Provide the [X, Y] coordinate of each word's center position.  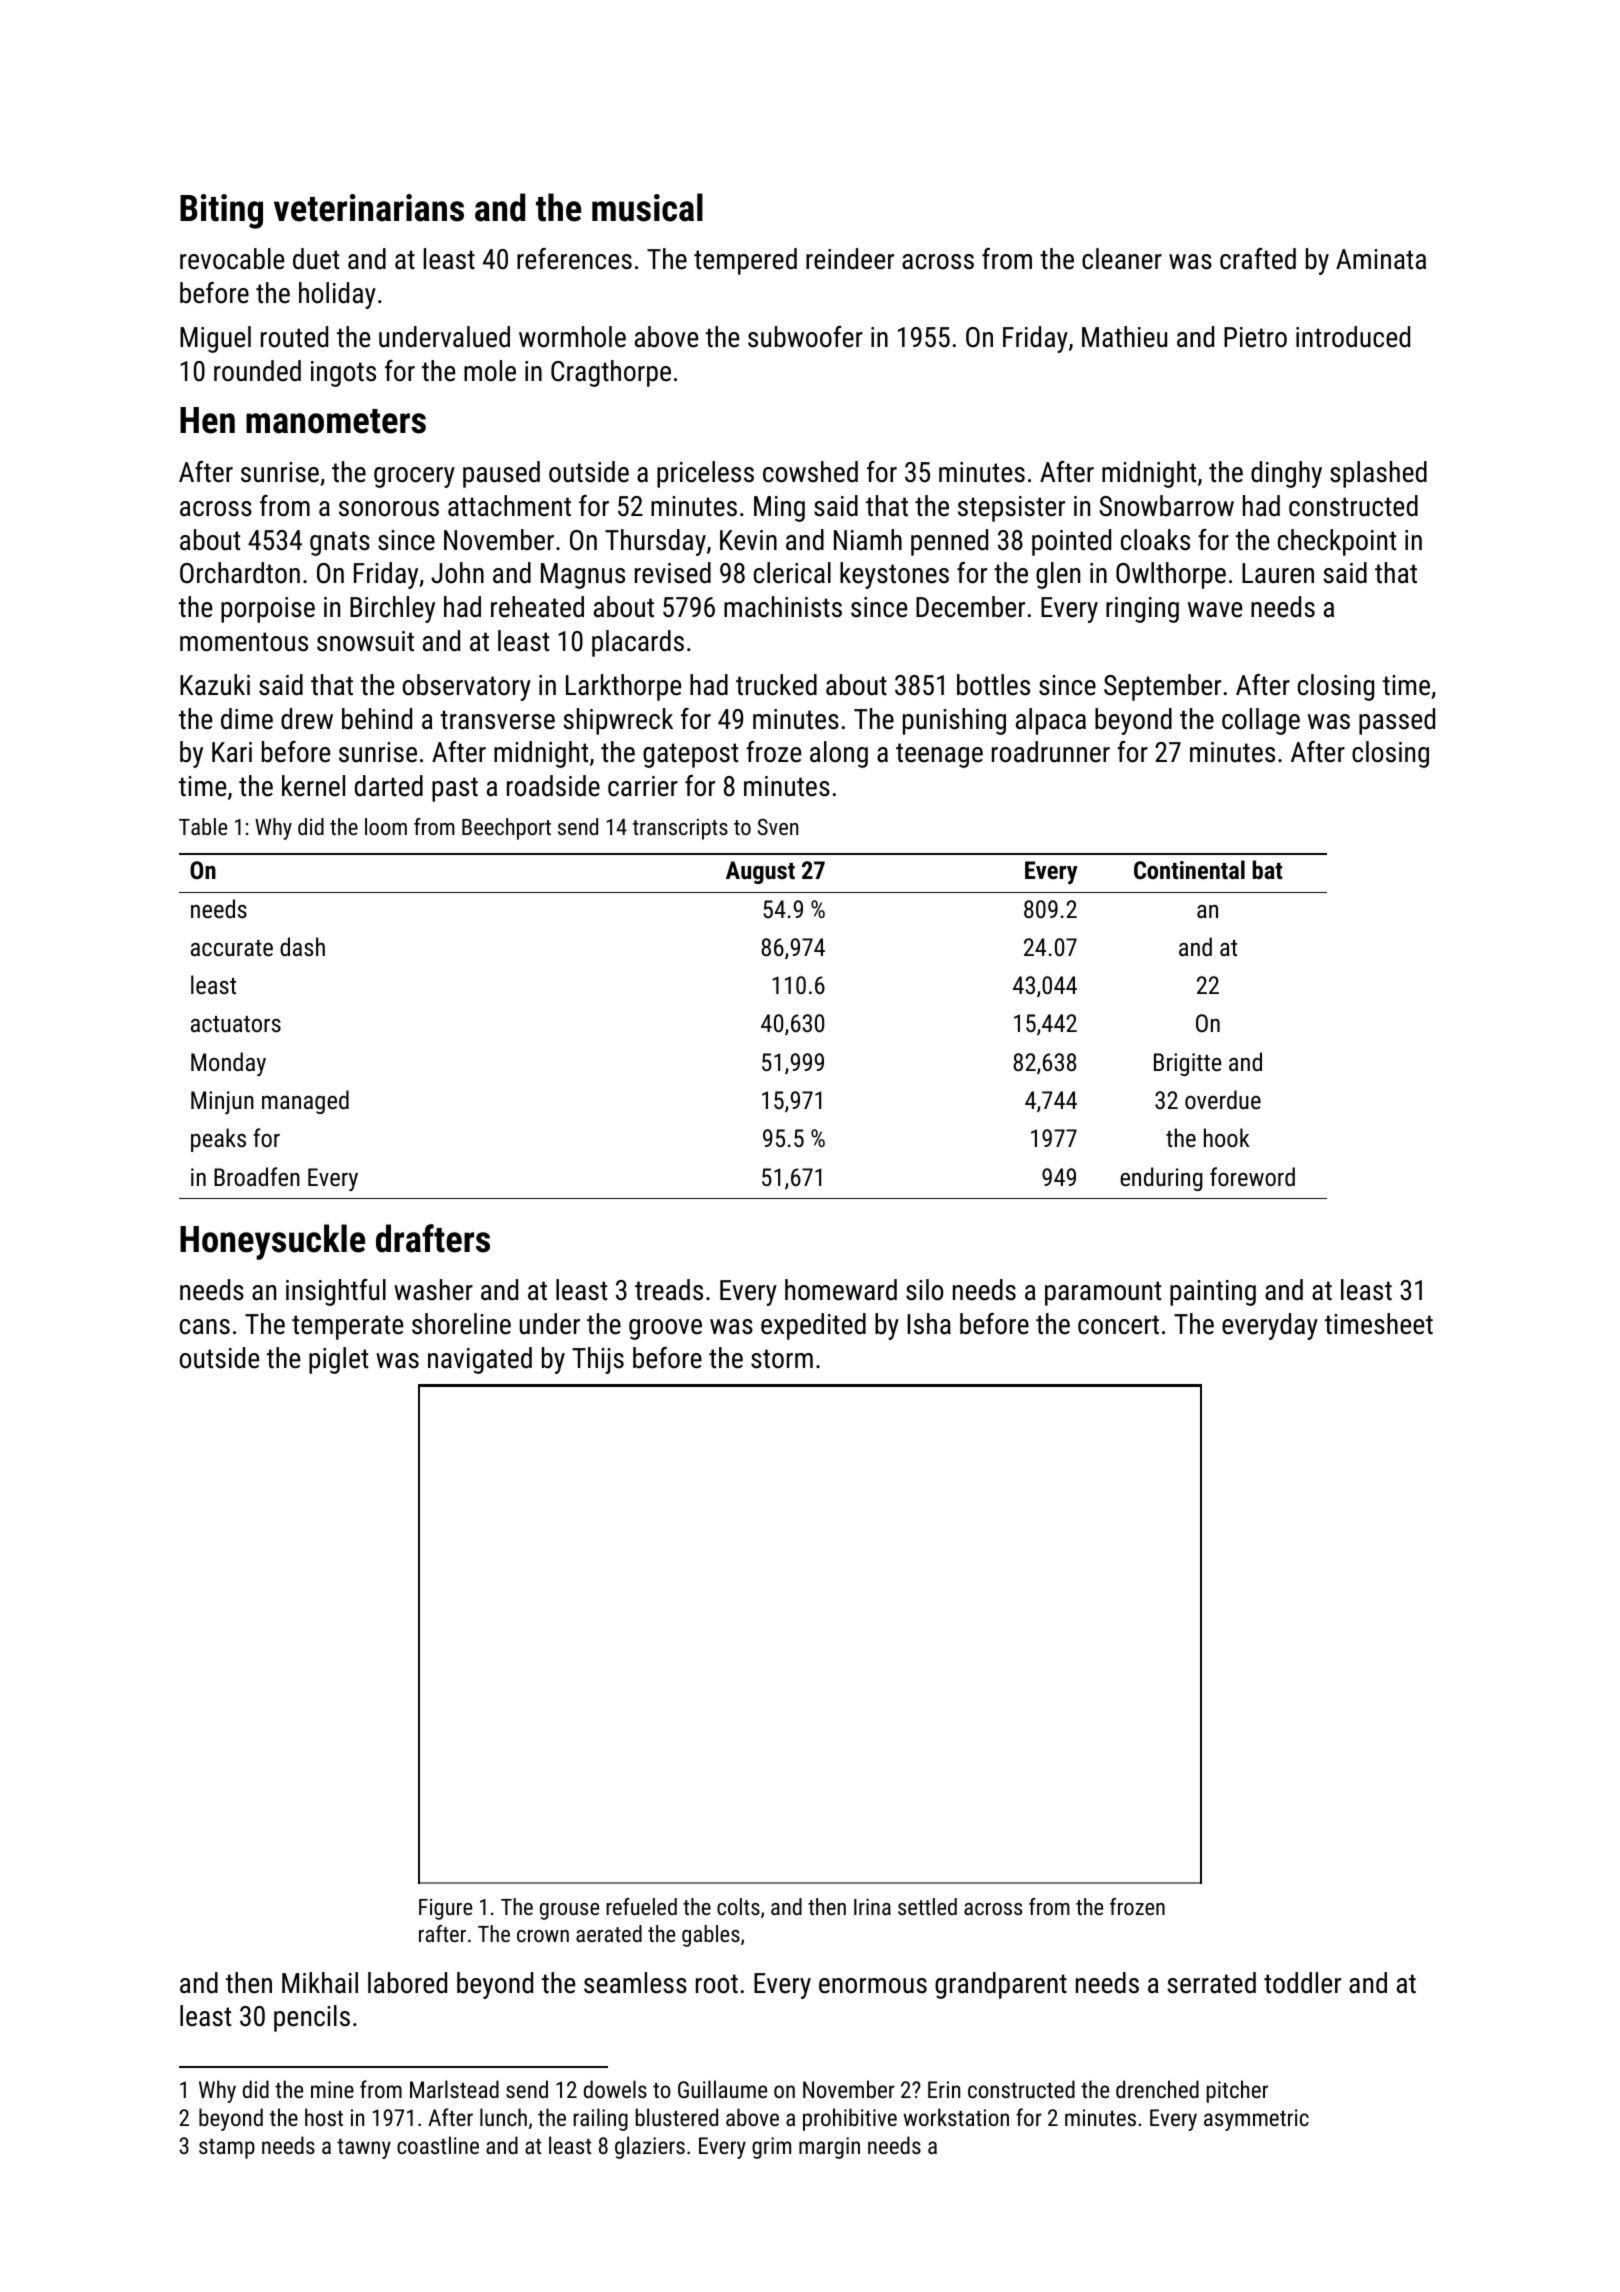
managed [305, 1102]
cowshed [810, 472]
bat [1267, 869]
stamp [227, 2149]
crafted [1258, 259]
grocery [414, 477]
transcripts [680, 829]
